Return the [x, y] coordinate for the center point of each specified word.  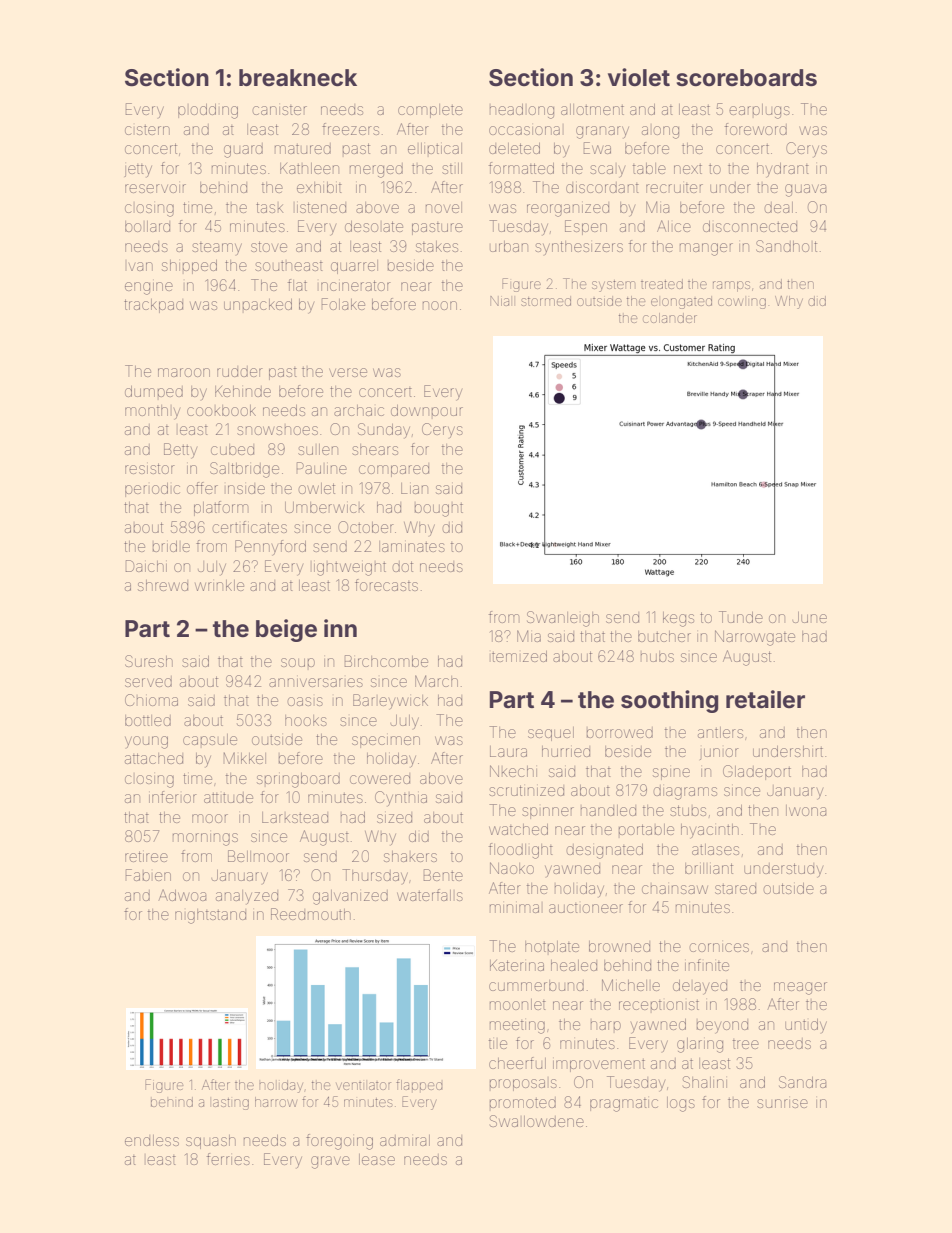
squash [211, 1142]
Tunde [741, 617]
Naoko [512, 868]
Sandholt [786, 246]
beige [286, 630]
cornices [719, 947]
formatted [521, 168]
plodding [208, 111]
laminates [412, 546]
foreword [756, 129]
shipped [189, 267]
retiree [146, 856]
